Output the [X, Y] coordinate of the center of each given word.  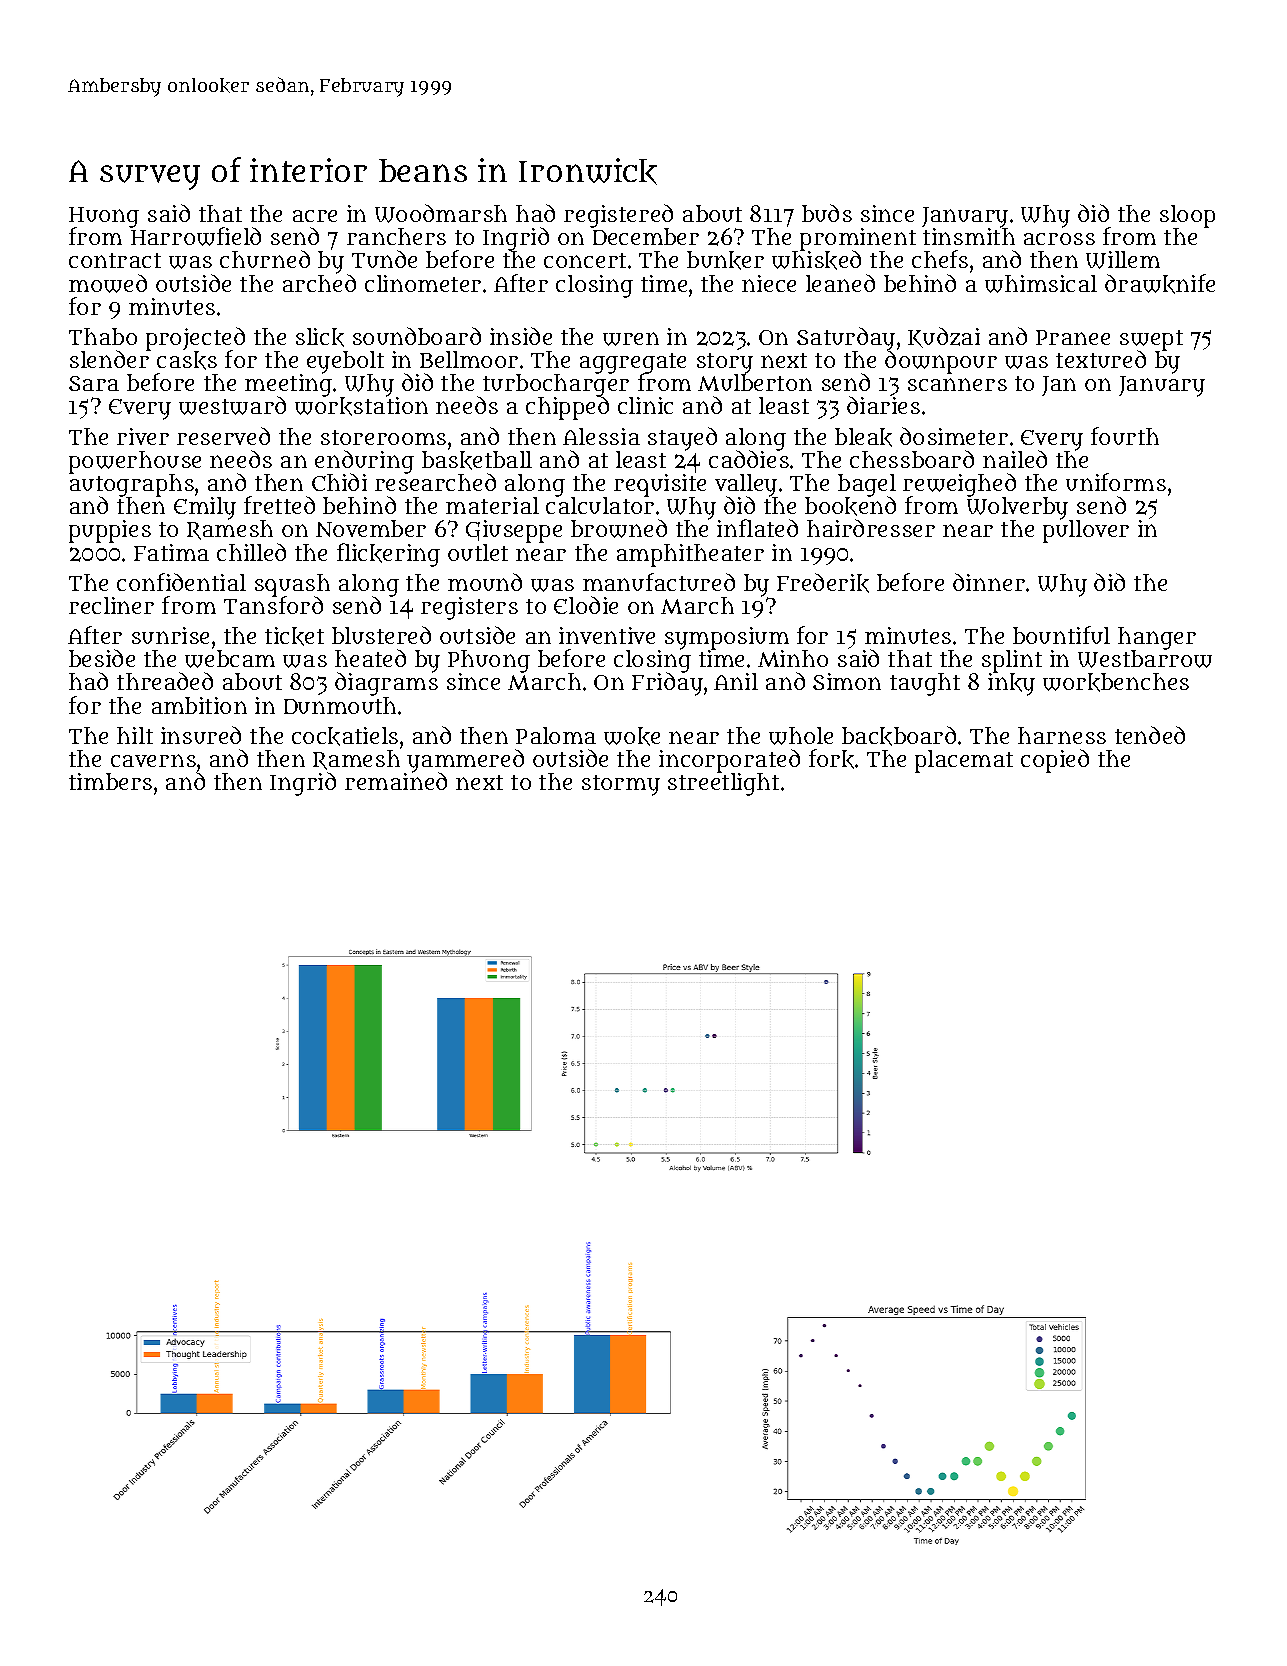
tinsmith [969, 236]
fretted [279, 505]
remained [396, 781]
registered [618, 216]
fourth [1125, 436]
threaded [165, 681]
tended [1150, 735]
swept [1151, 340]
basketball [477, 460]
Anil [736, 681]
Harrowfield [196, 237]
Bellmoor [469, 359]
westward [232, 405]
